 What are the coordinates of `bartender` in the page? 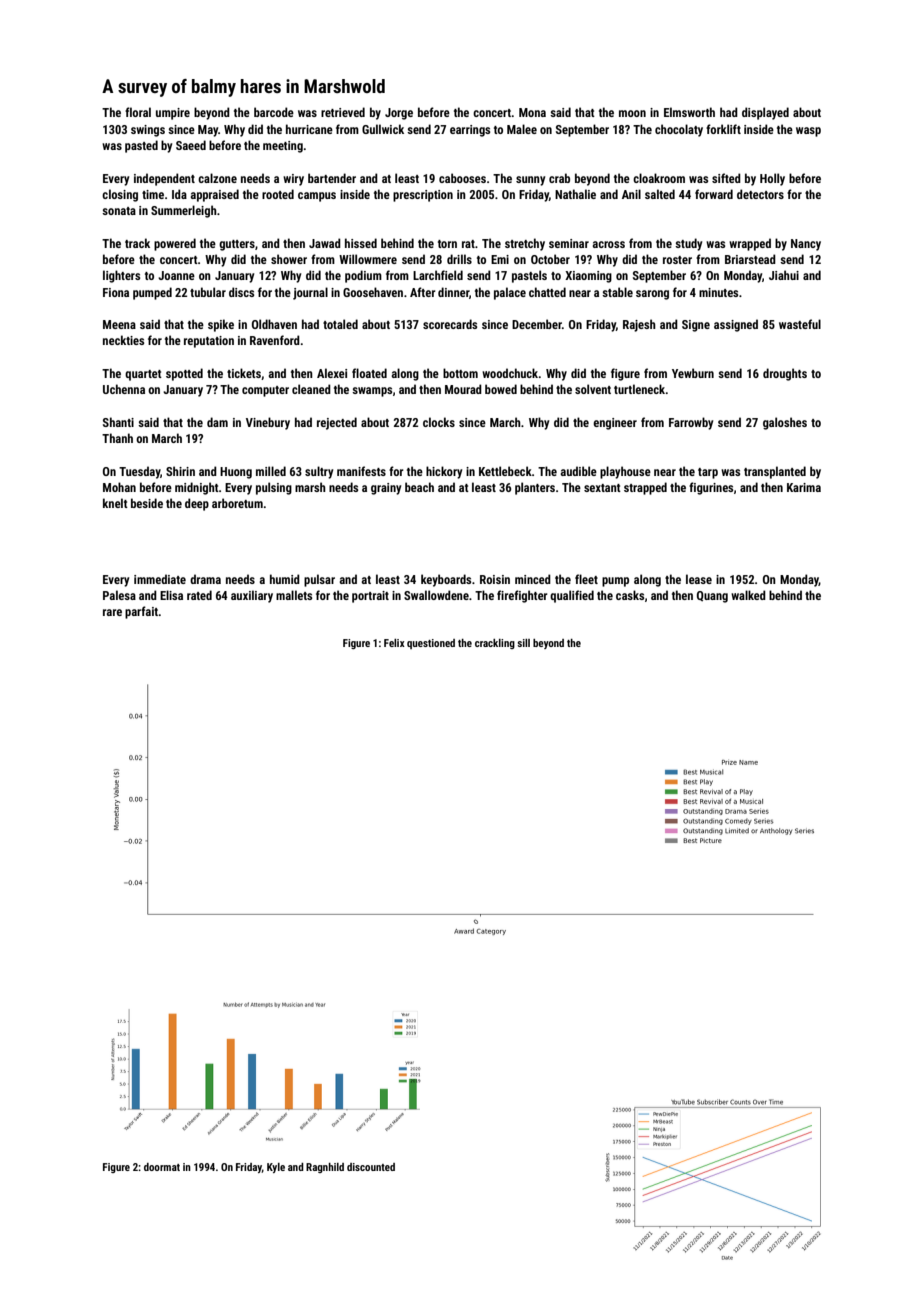 It's located at (332, 178).
